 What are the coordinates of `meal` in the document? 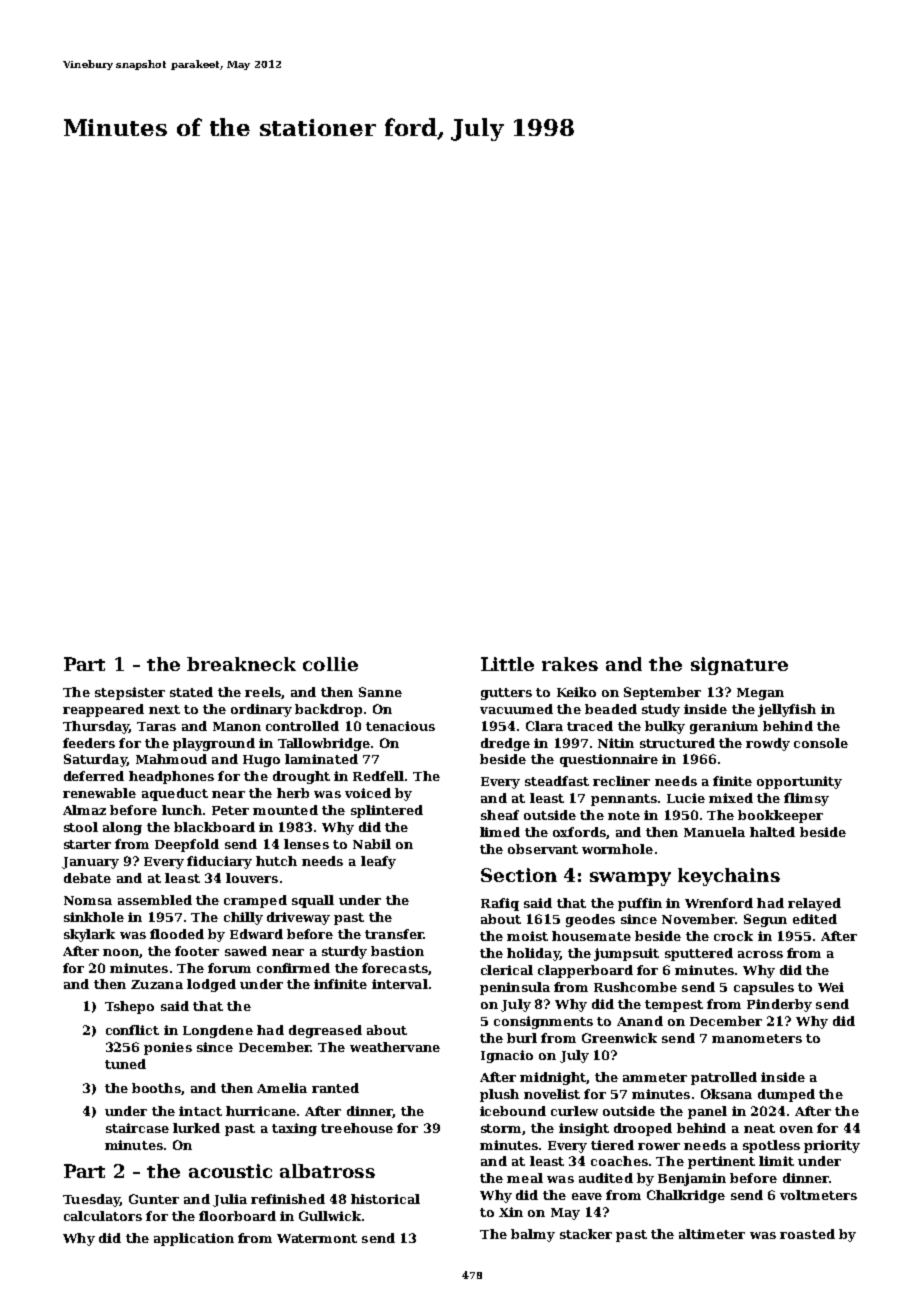 It's located at (525, 1178).
